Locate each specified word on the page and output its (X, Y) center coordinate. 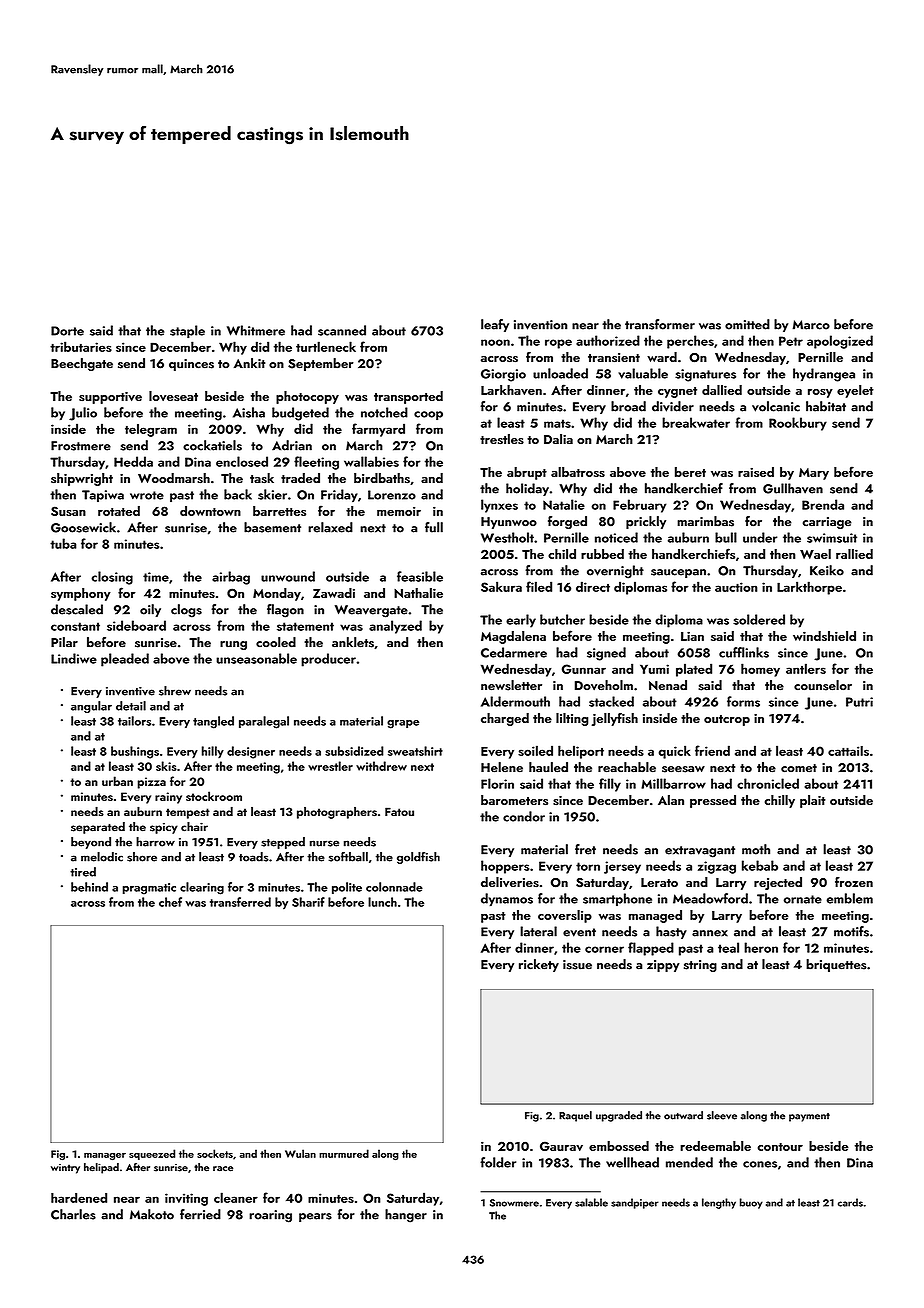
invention (540, 325)
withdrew (381, 766)
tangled (213, 722)
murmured (344, 1153)
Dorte (67, 331)
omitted (747, 324)
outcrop (727, 720)
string (700, 966)
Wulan (300, 1153)
